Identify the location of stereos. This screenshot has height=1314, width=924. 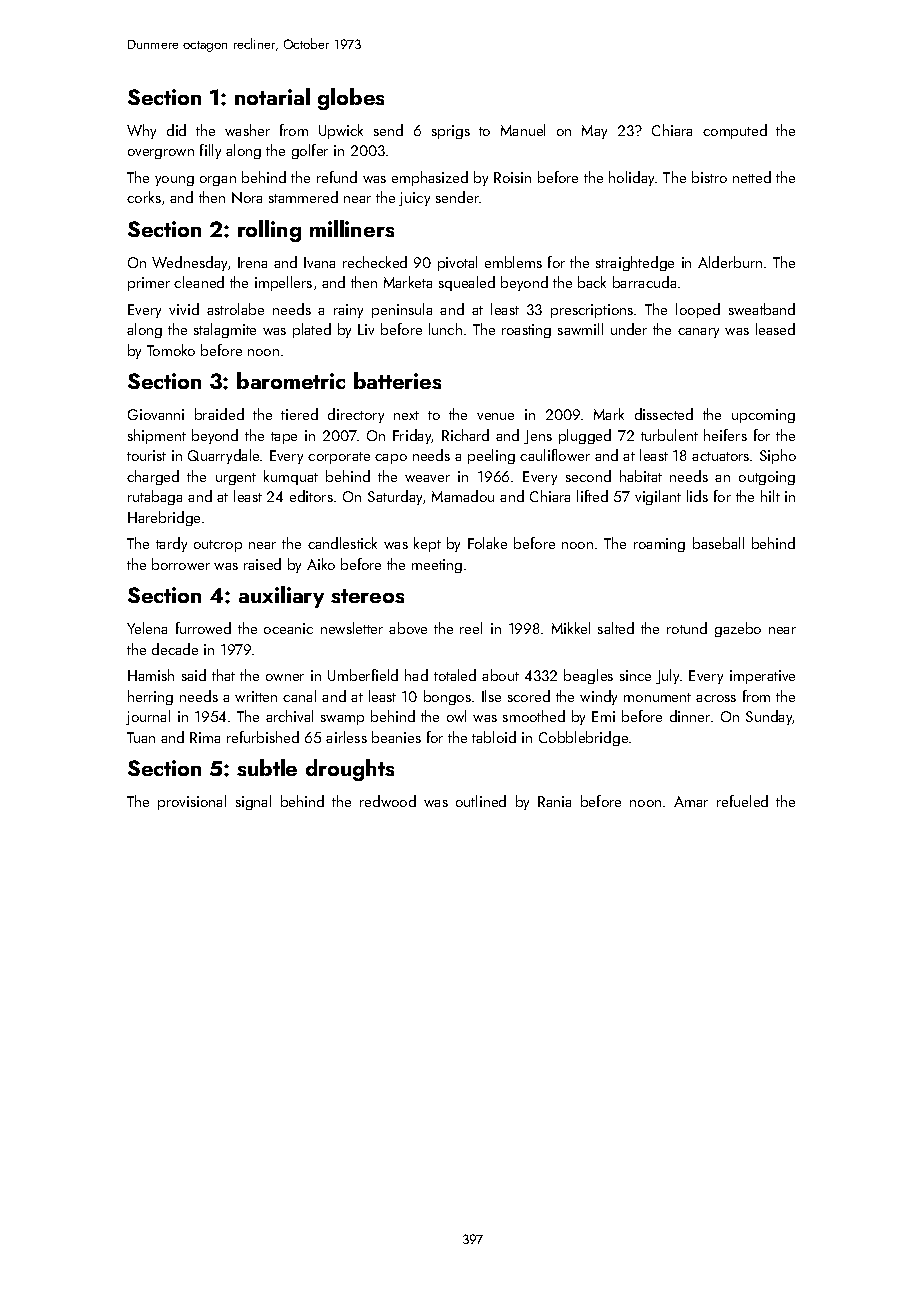
(367, 596).
